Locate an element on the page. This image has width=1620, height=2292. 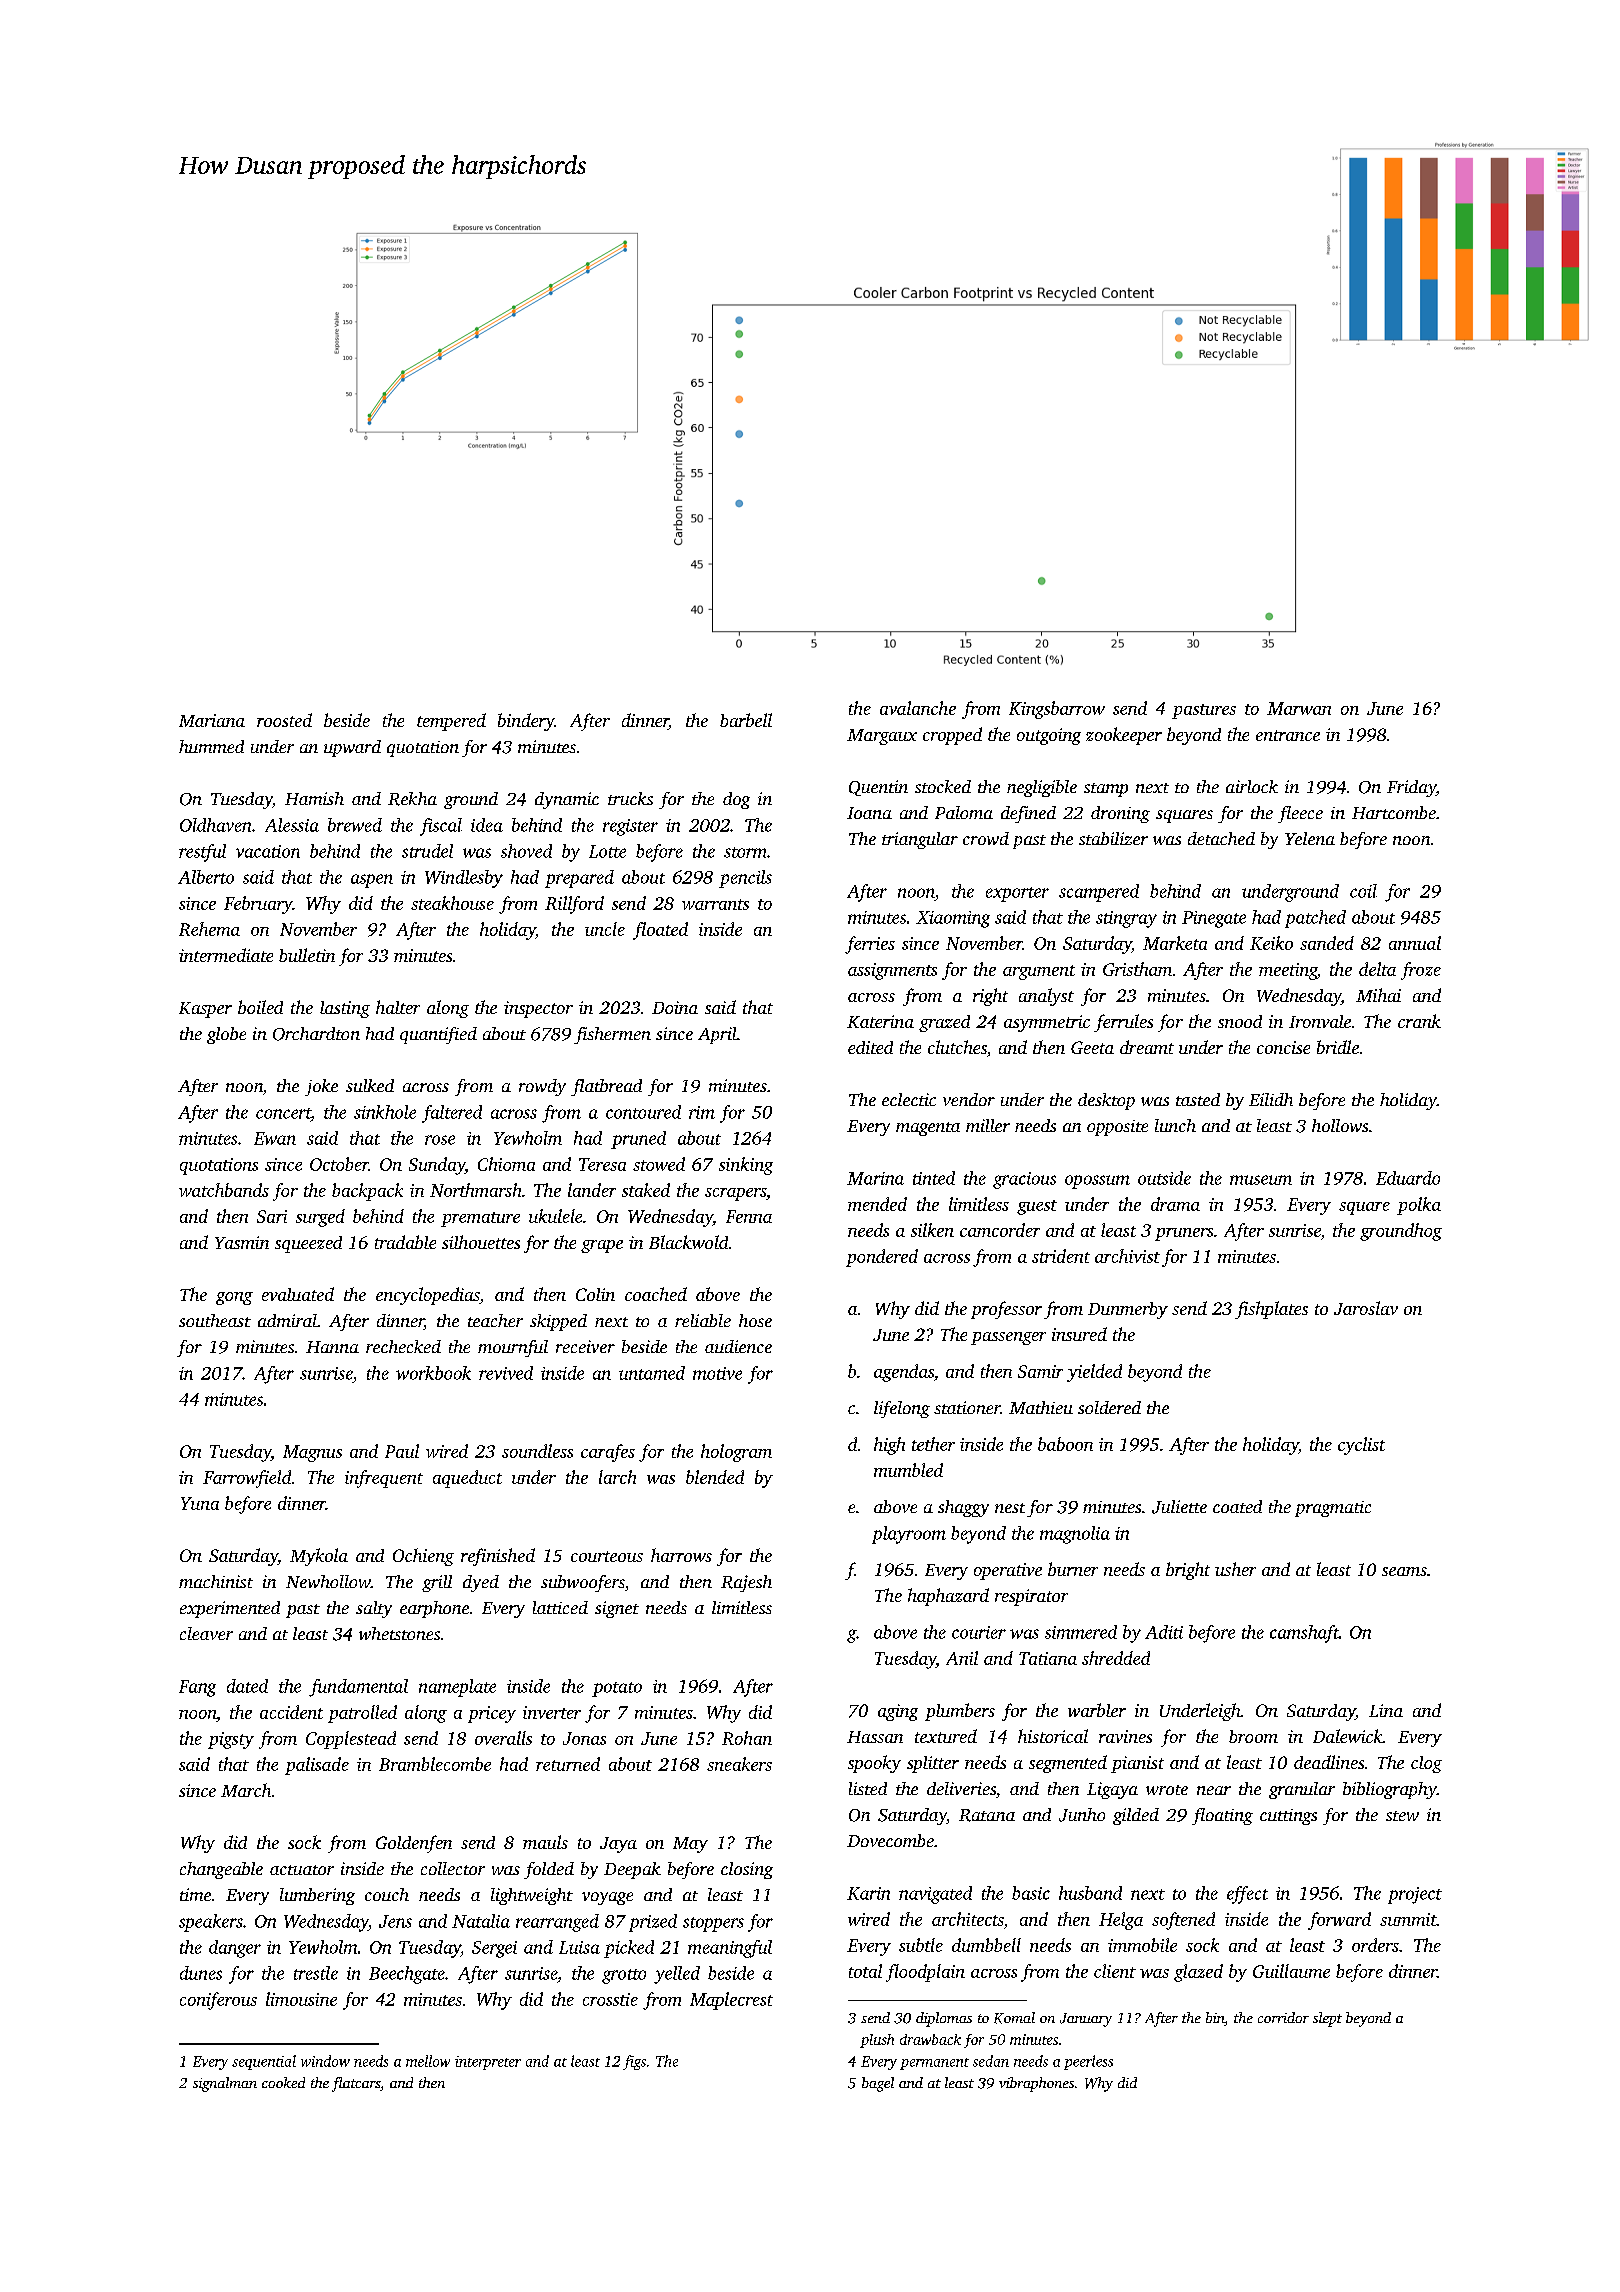
desktop is located at coordinates (1106, 1101).
